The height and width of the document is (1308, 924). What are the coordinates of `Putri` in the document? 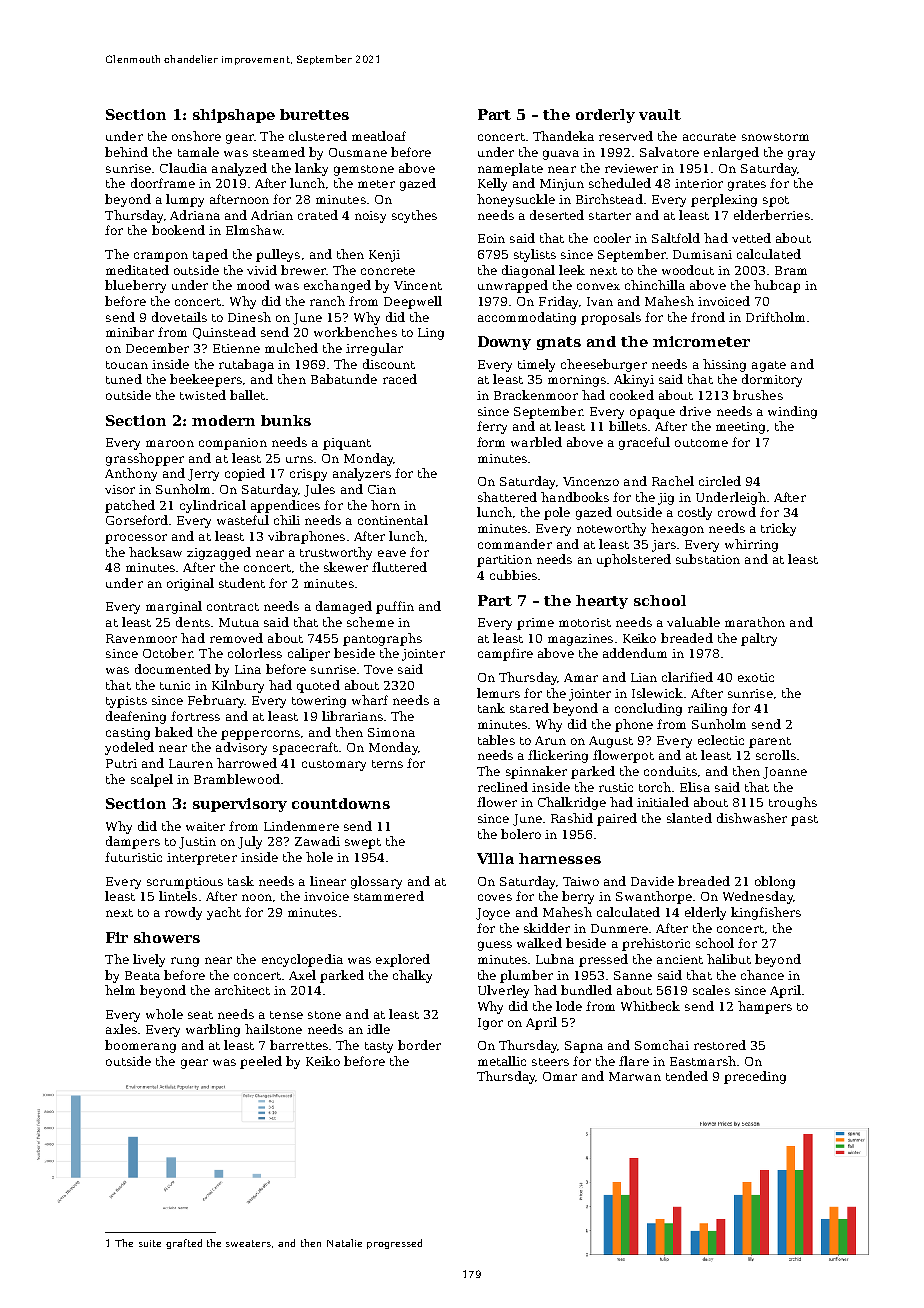 It's located at (121, 763).
